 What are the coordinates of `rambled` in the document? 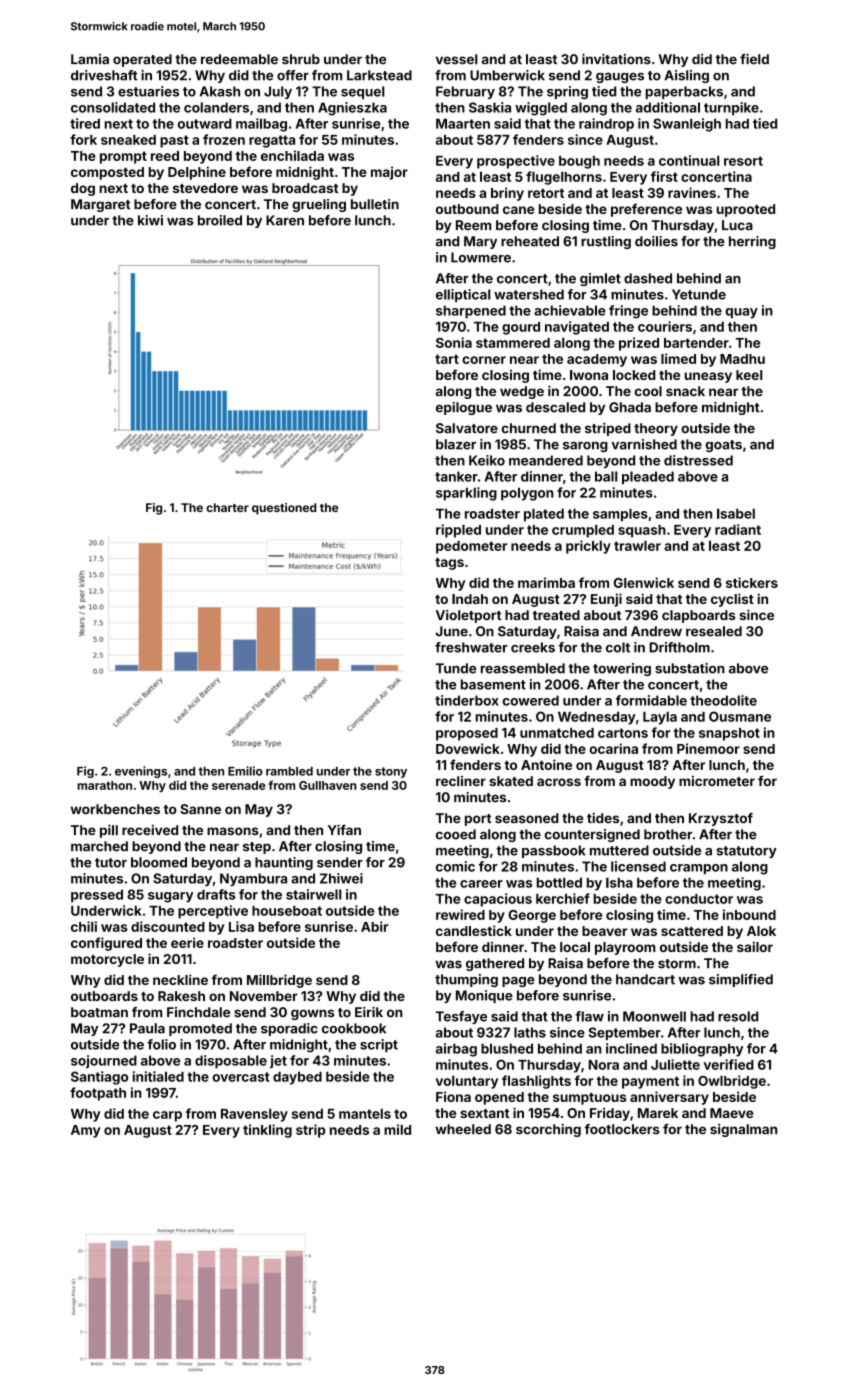 It's located at (289, 771).
